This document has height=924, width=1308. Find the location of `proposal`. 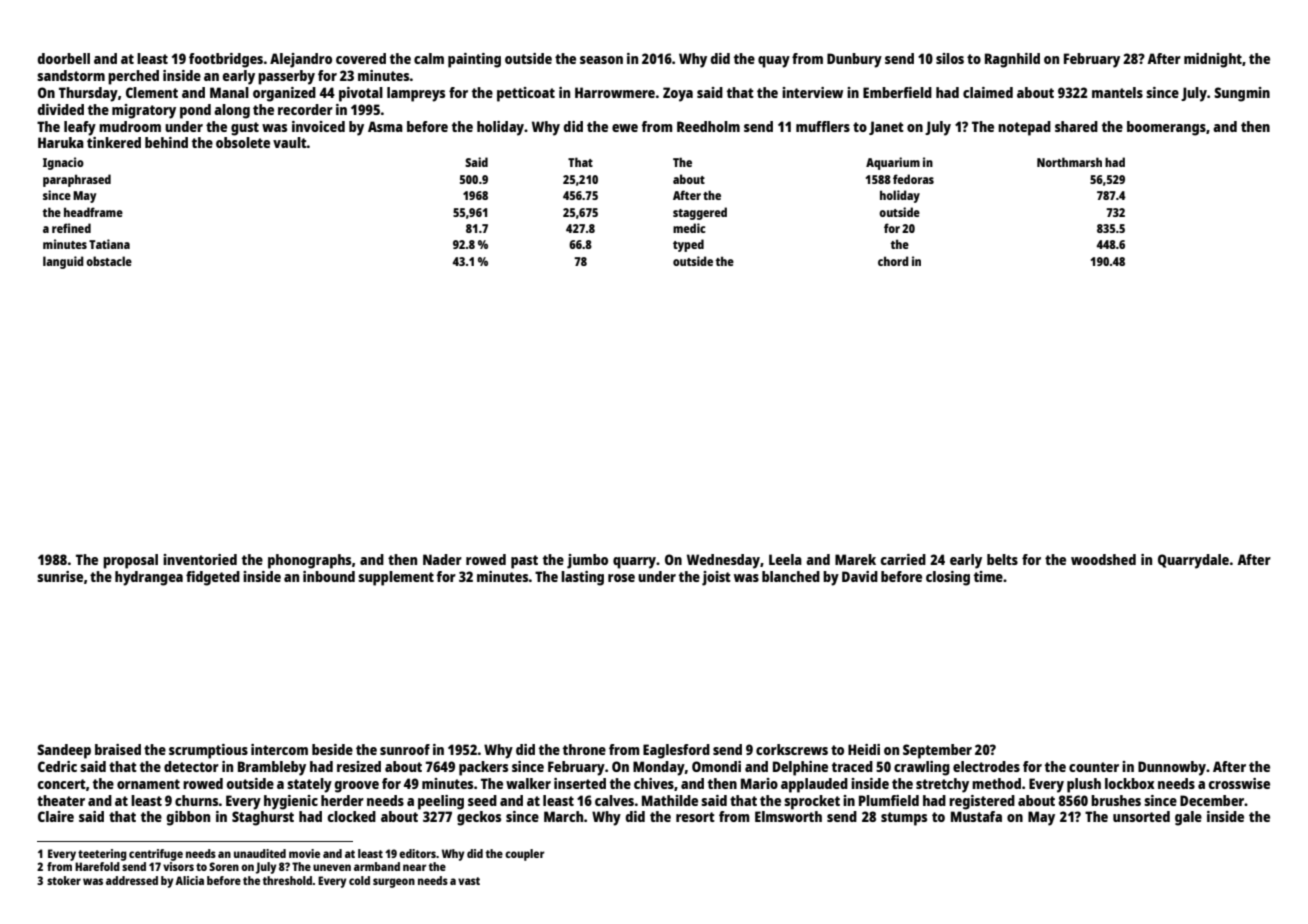

proposal is located at coordinates (130, 561).
